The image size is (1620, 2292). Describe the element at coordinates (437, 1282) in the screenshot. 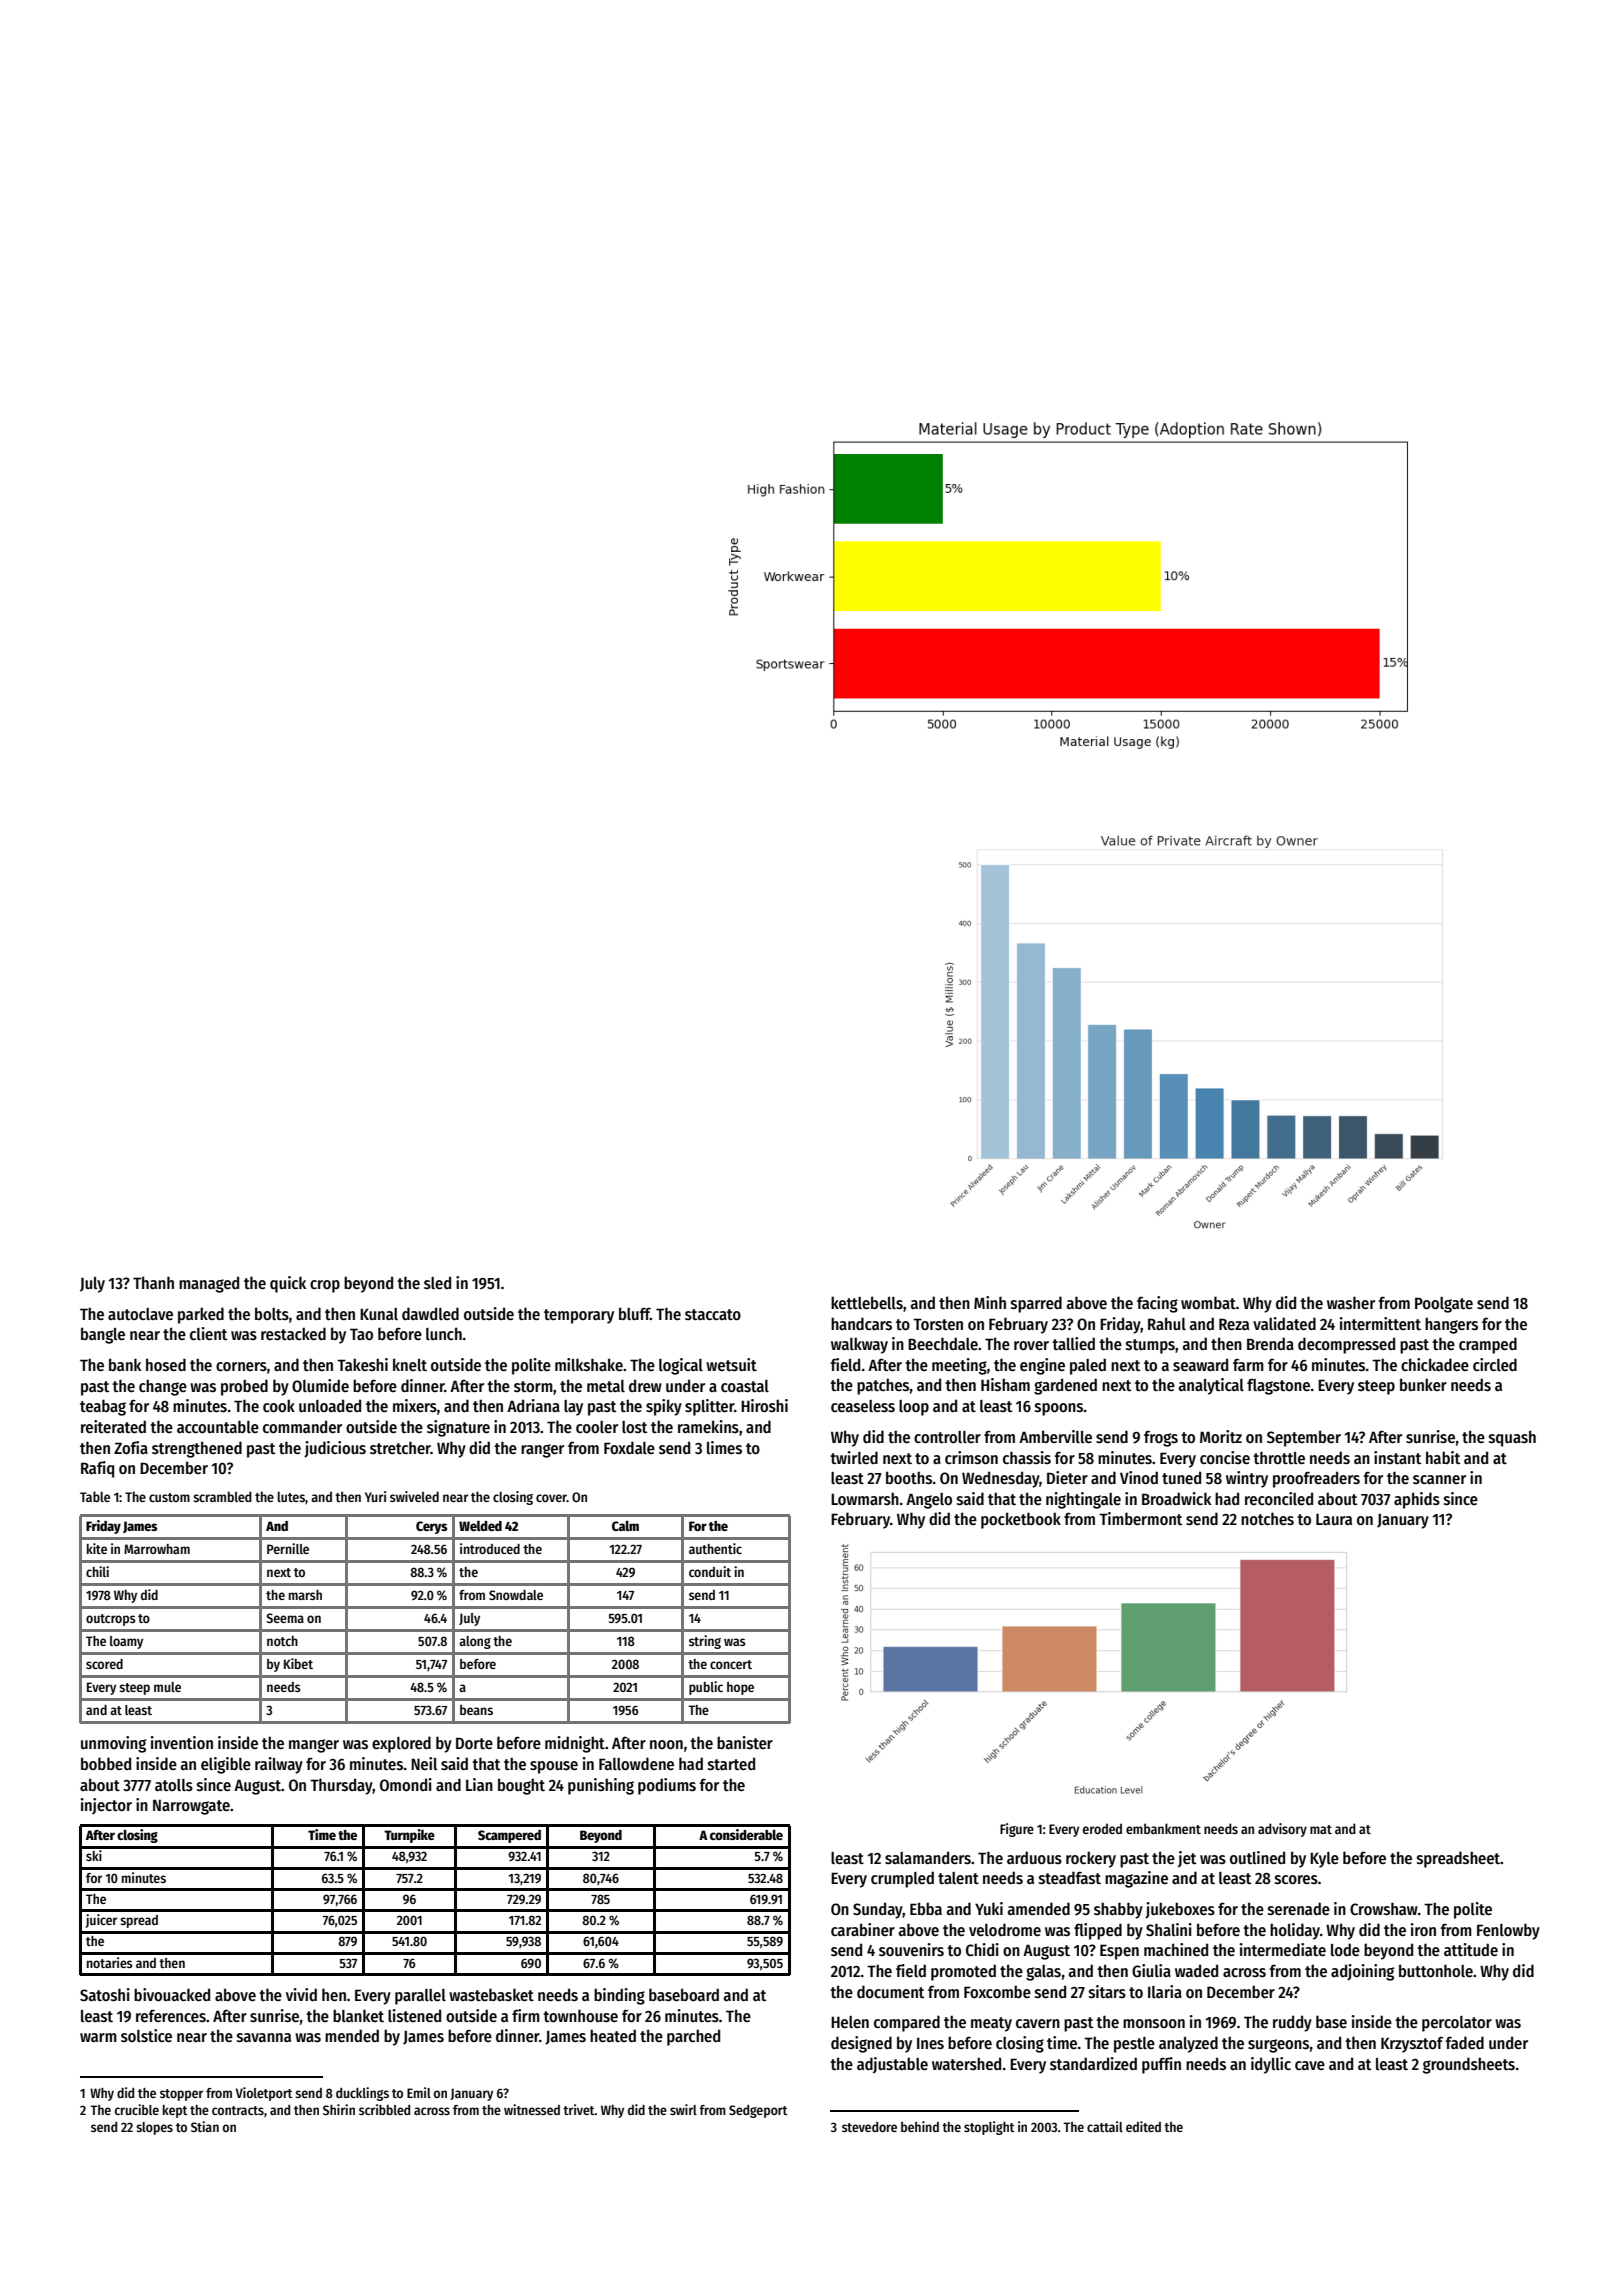

I see `sled` at that location.
